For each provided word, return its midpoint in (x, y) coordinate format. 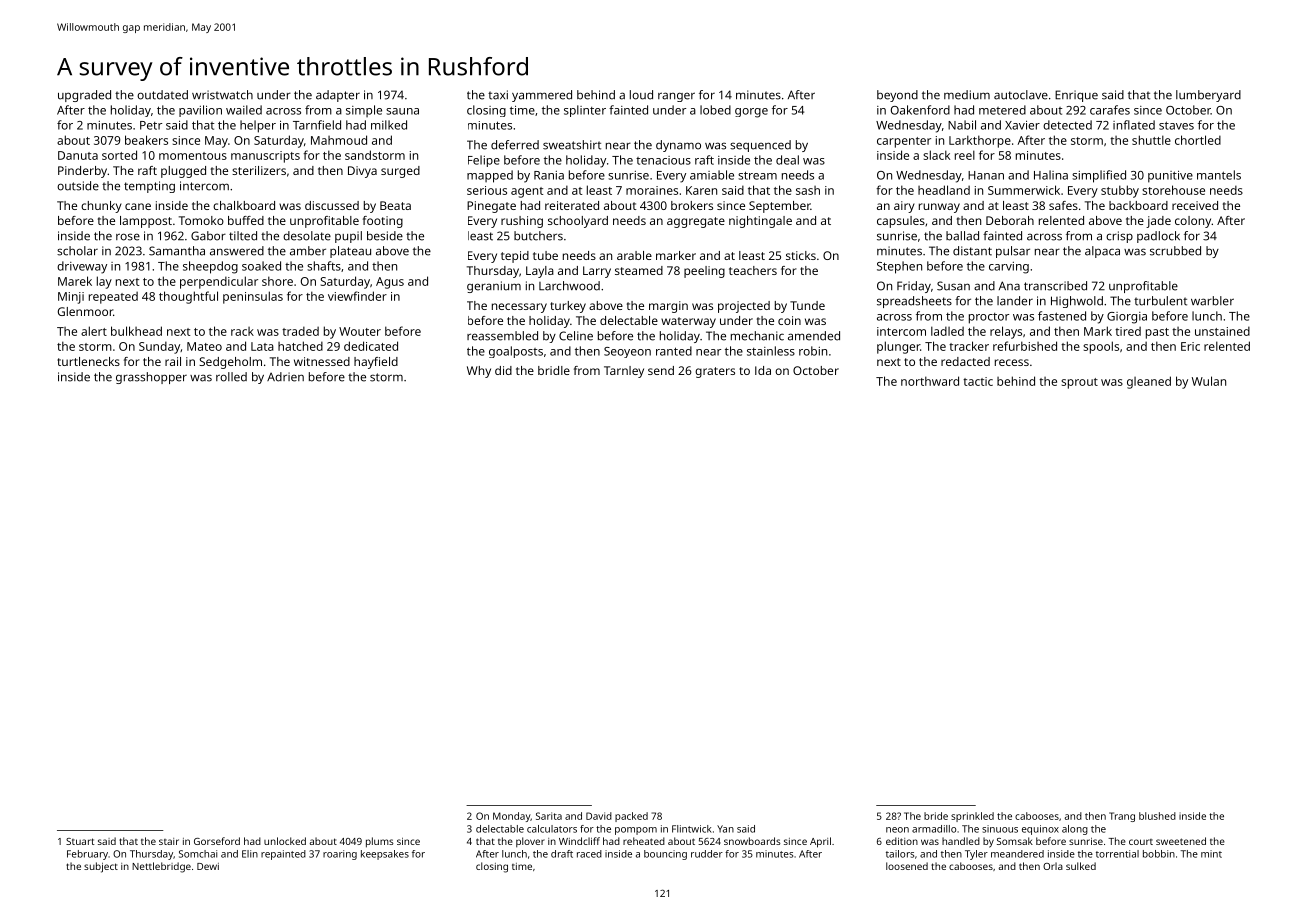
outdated (162, 95)
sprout (1079, 383)
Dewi (208, 866)
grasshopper (151, 378)
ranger (676, 97)
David (599, 816)
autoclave (1021, 95)
